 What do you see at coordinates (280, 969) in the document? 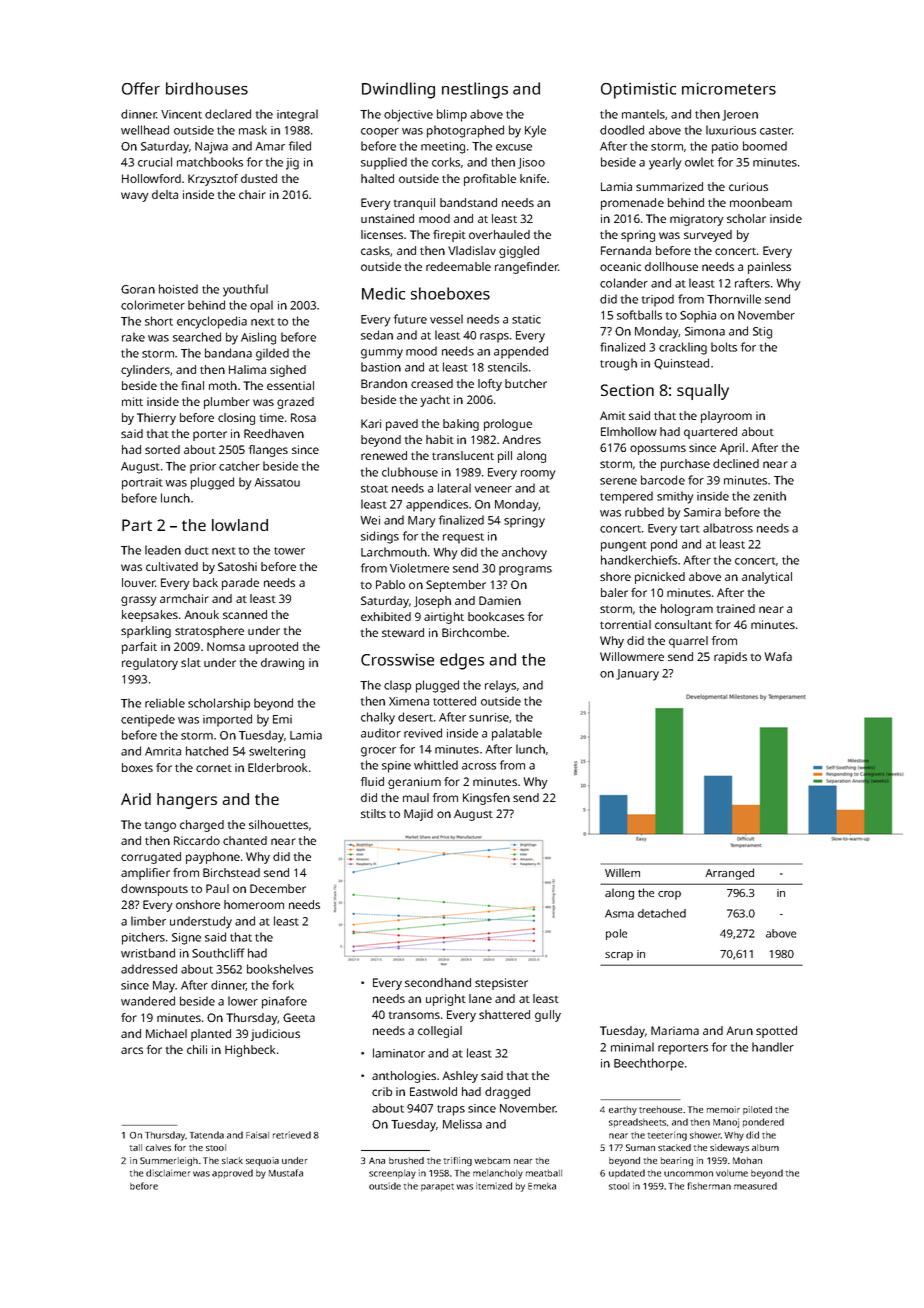
I see `bookshelves` at bounding box center [280, 969].
